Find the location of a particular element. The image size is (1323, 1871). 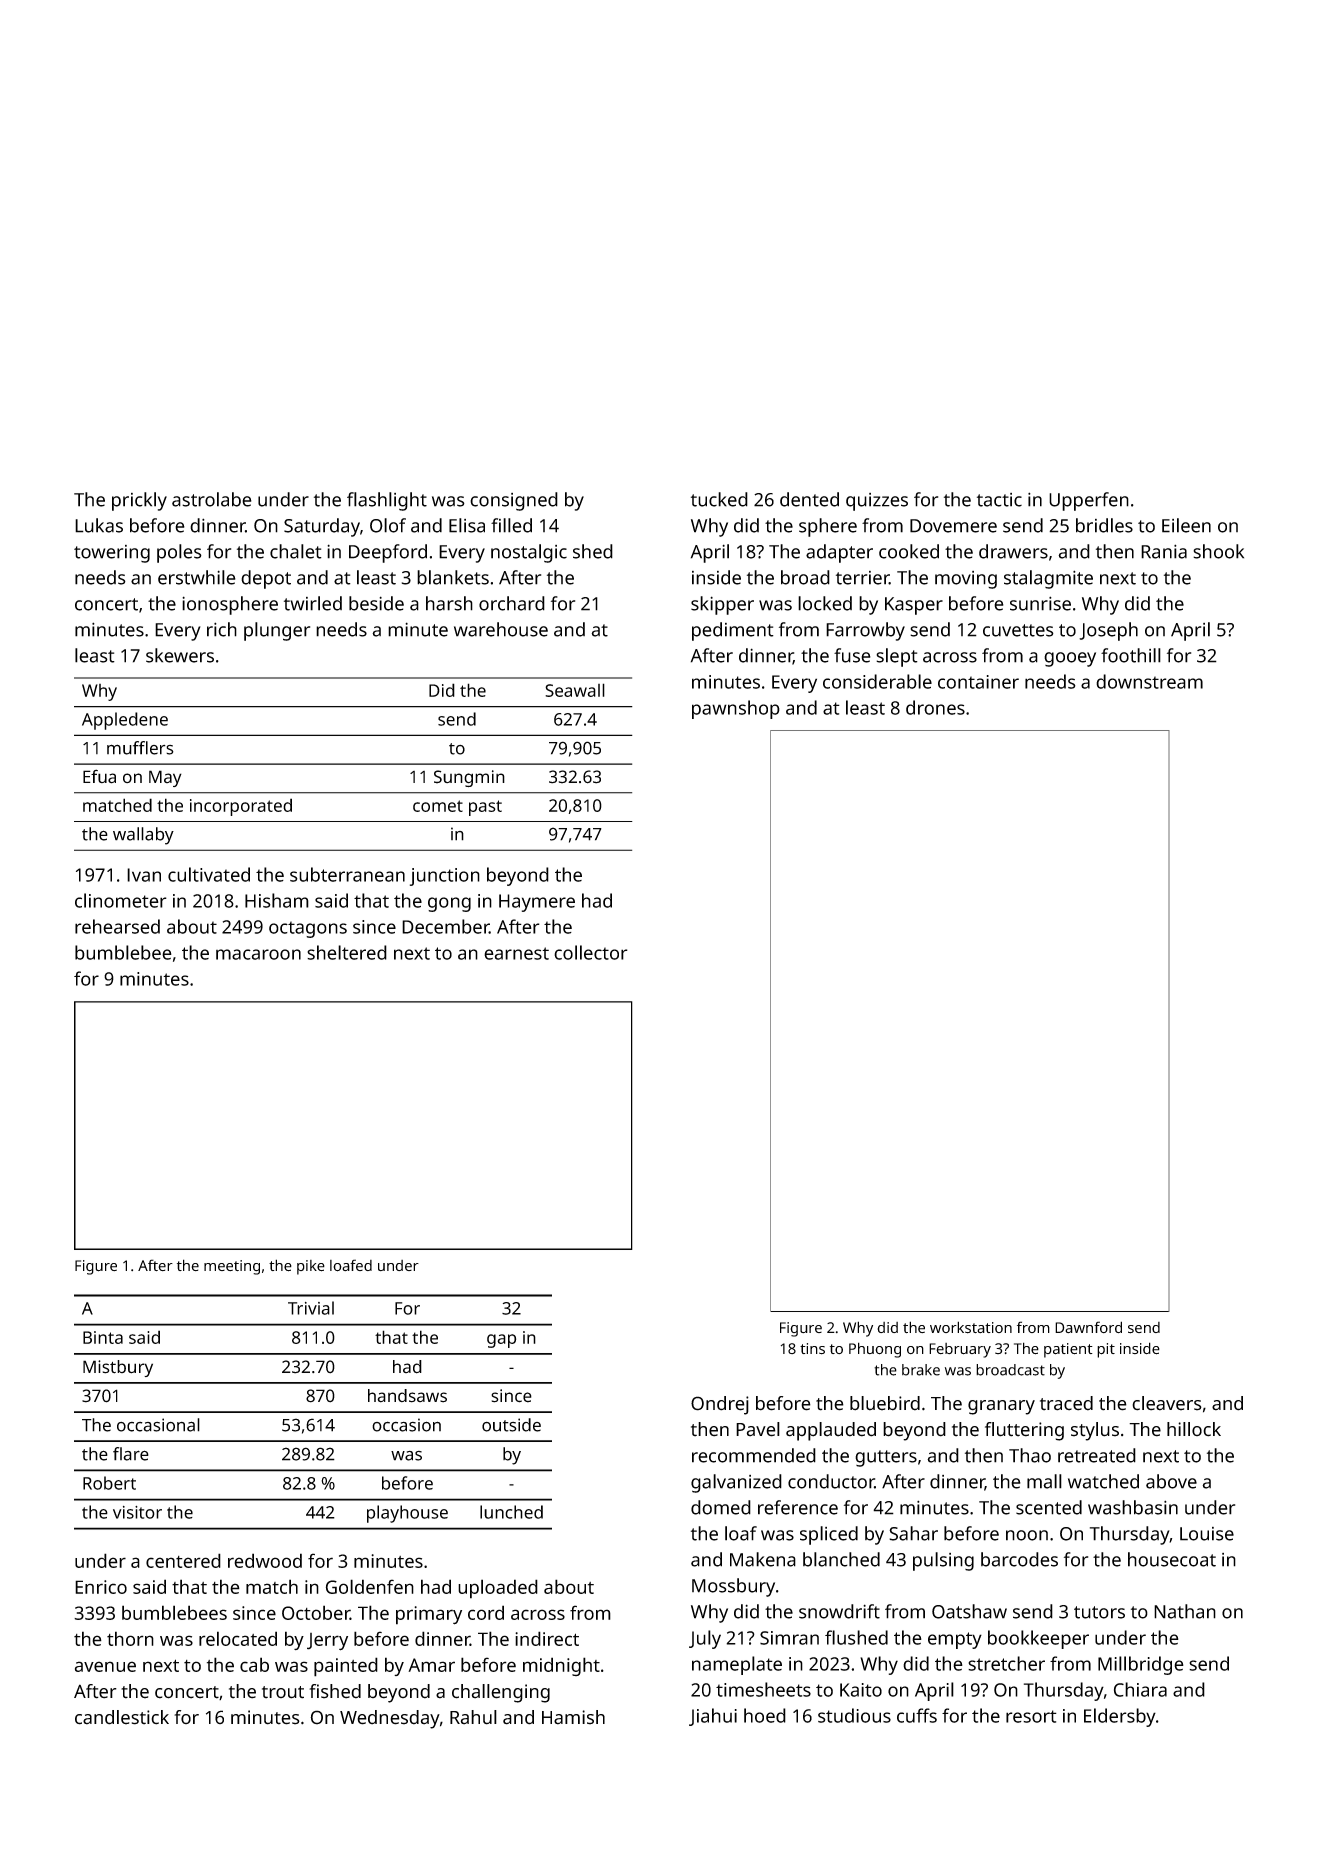

tins is located at coordinates (812, 1349).
